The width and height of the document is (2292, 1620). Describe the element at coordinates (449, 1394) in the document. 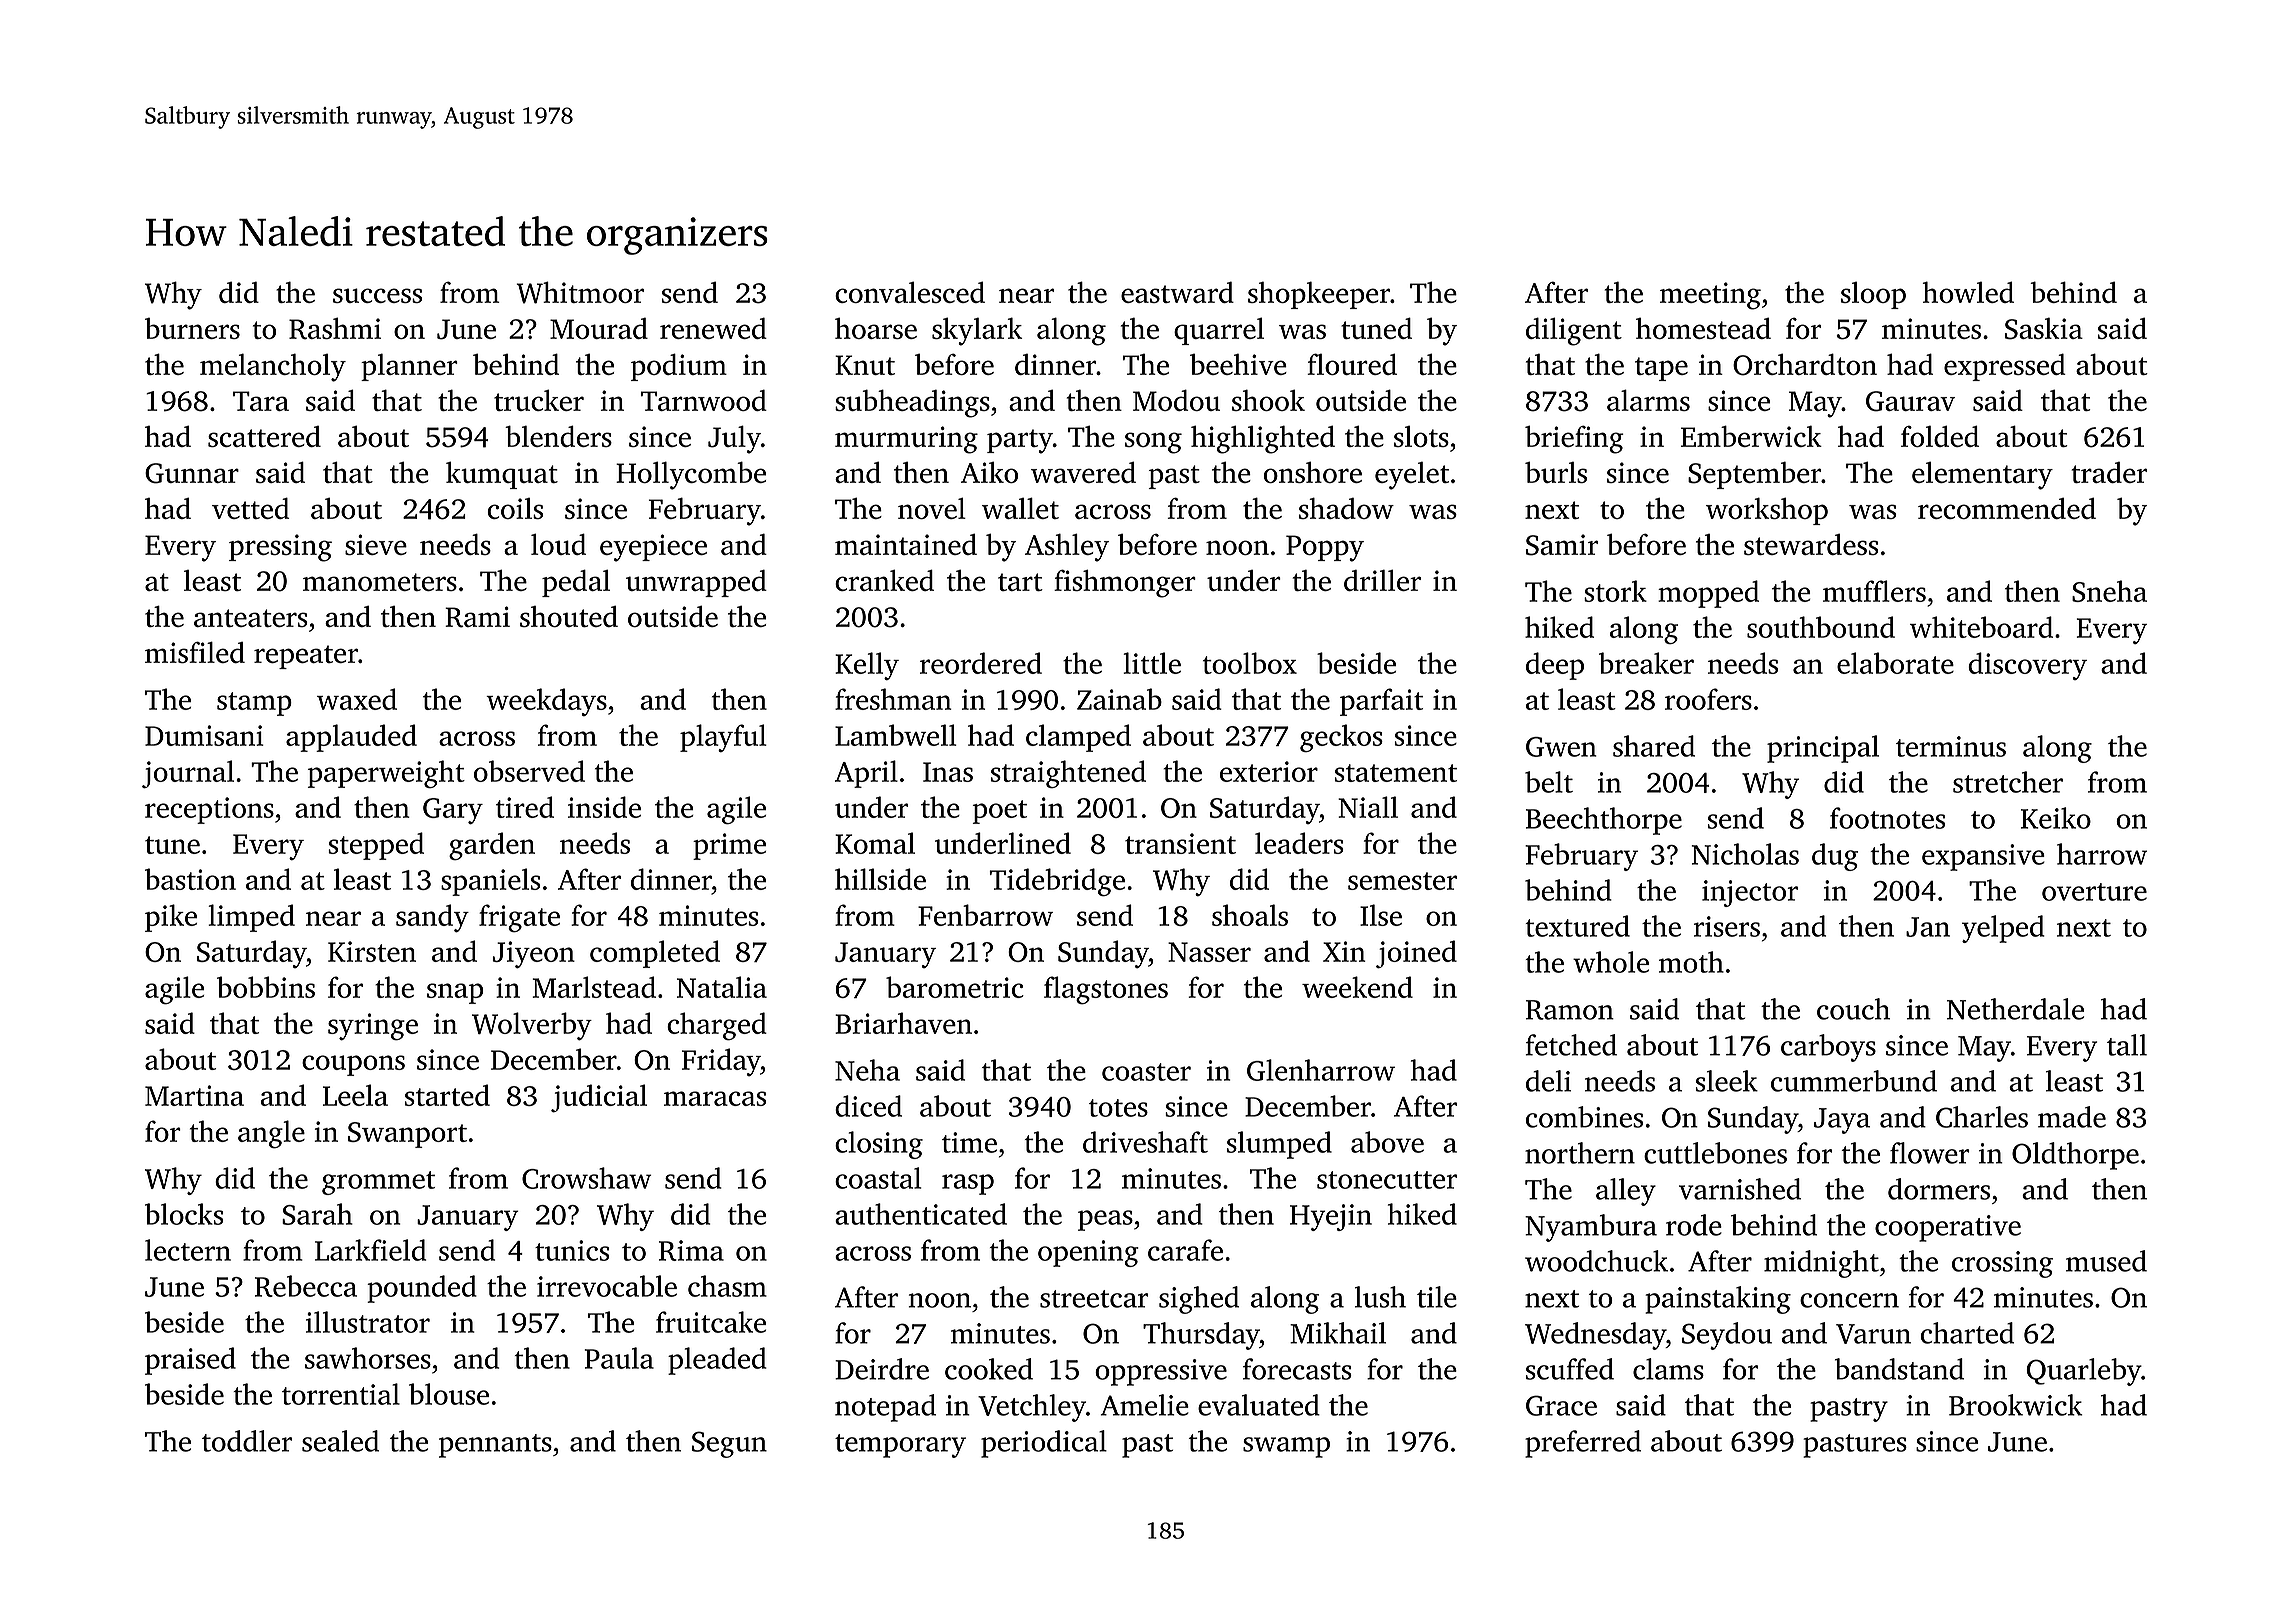

I see `blouse` at that location.
